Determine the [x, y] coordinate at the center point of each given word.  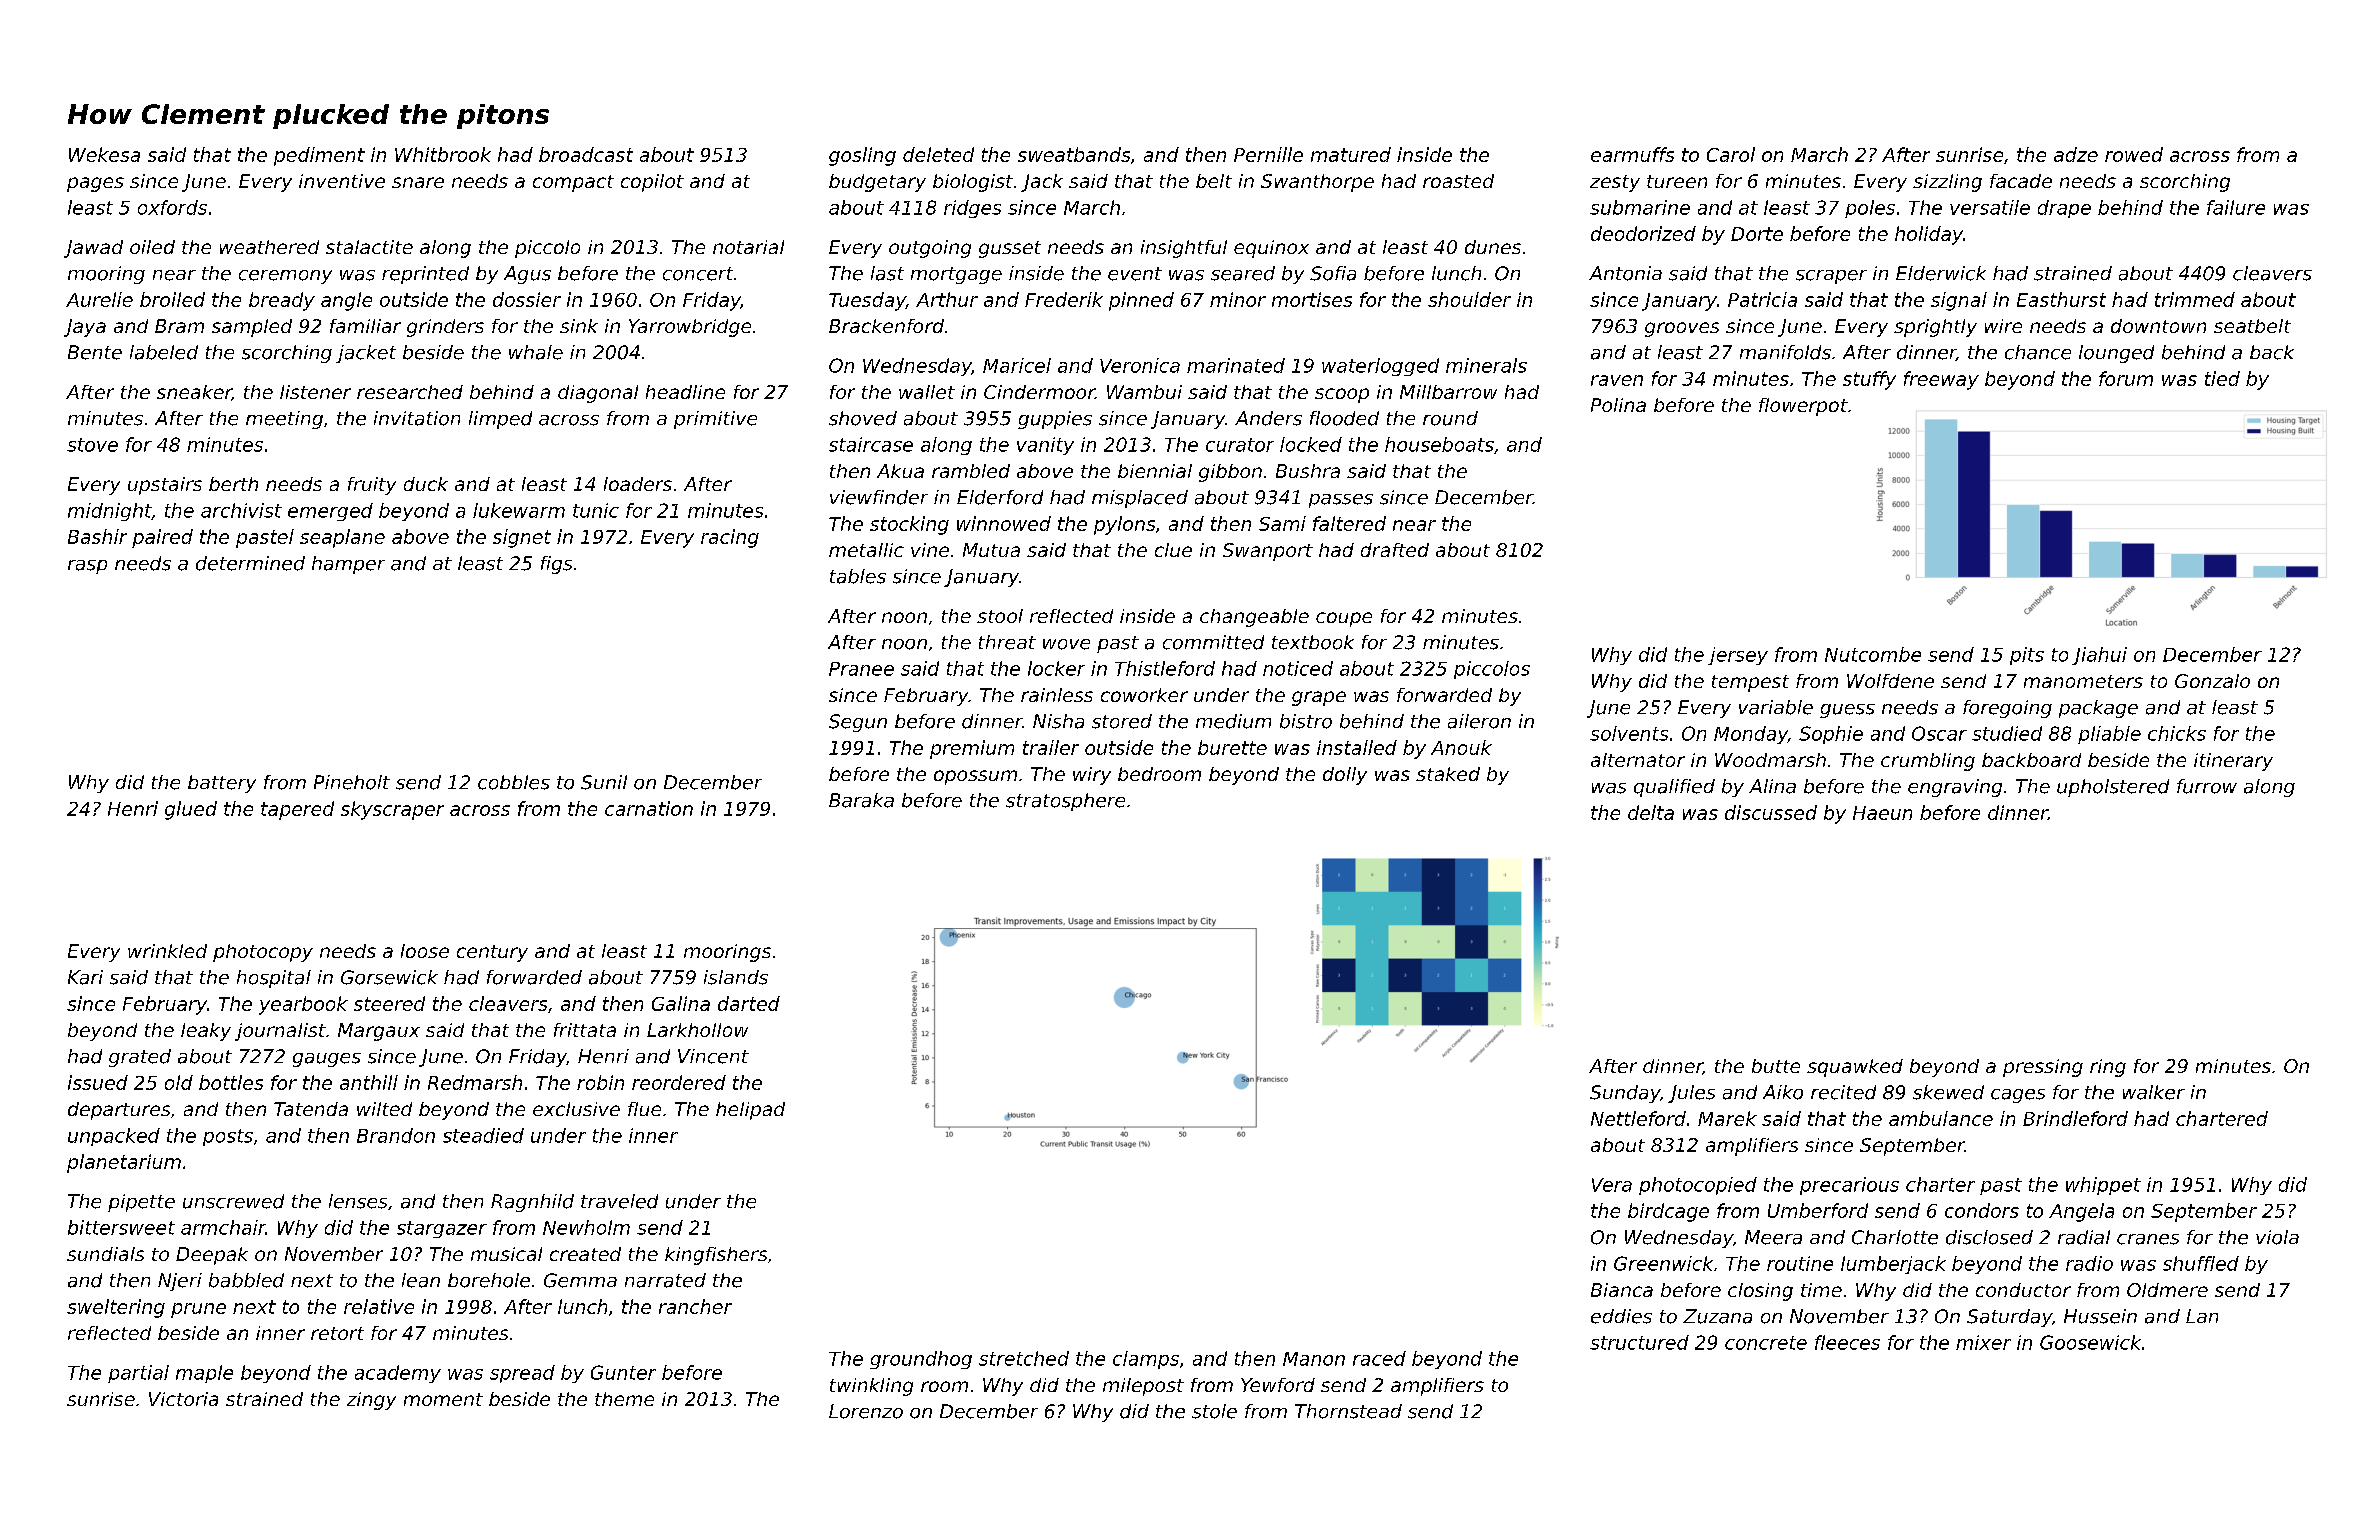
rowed [2134, 154]
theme [624, 1399]
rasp [87, 567]
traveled [619, 1201]
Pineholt [352, 782]
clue [1173, 550]
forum [2126, 378]
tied [2222, 378]
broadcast [586, 154]
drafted [1395, 550]
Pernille [1268, 154]
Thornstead [1348, 1411]
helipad [750, 1111]
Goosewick [2090, 1342]
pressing [2043, 1068]
